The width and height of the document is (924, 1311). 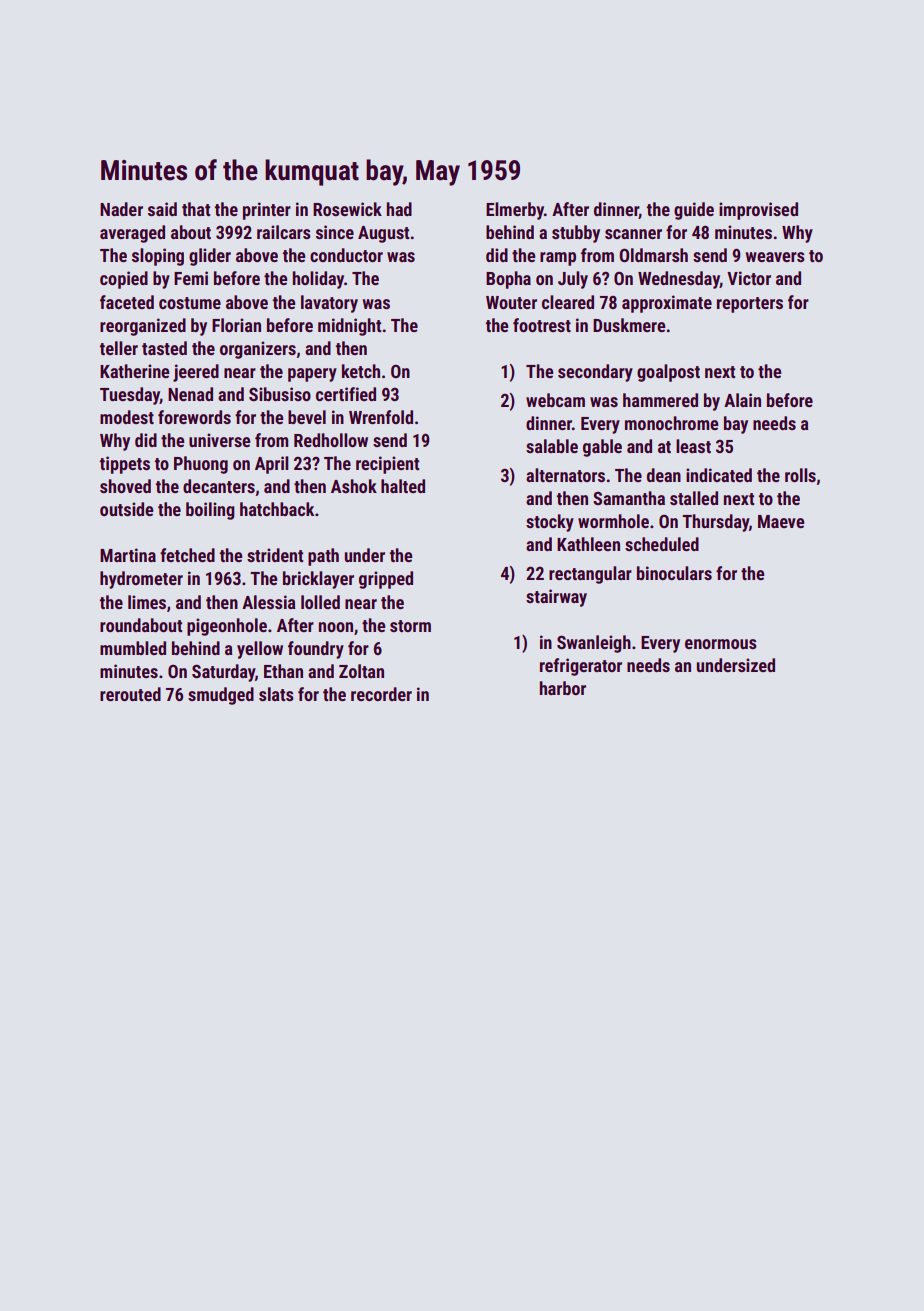 I want to click on gripped, so click(x=386, y=580).
